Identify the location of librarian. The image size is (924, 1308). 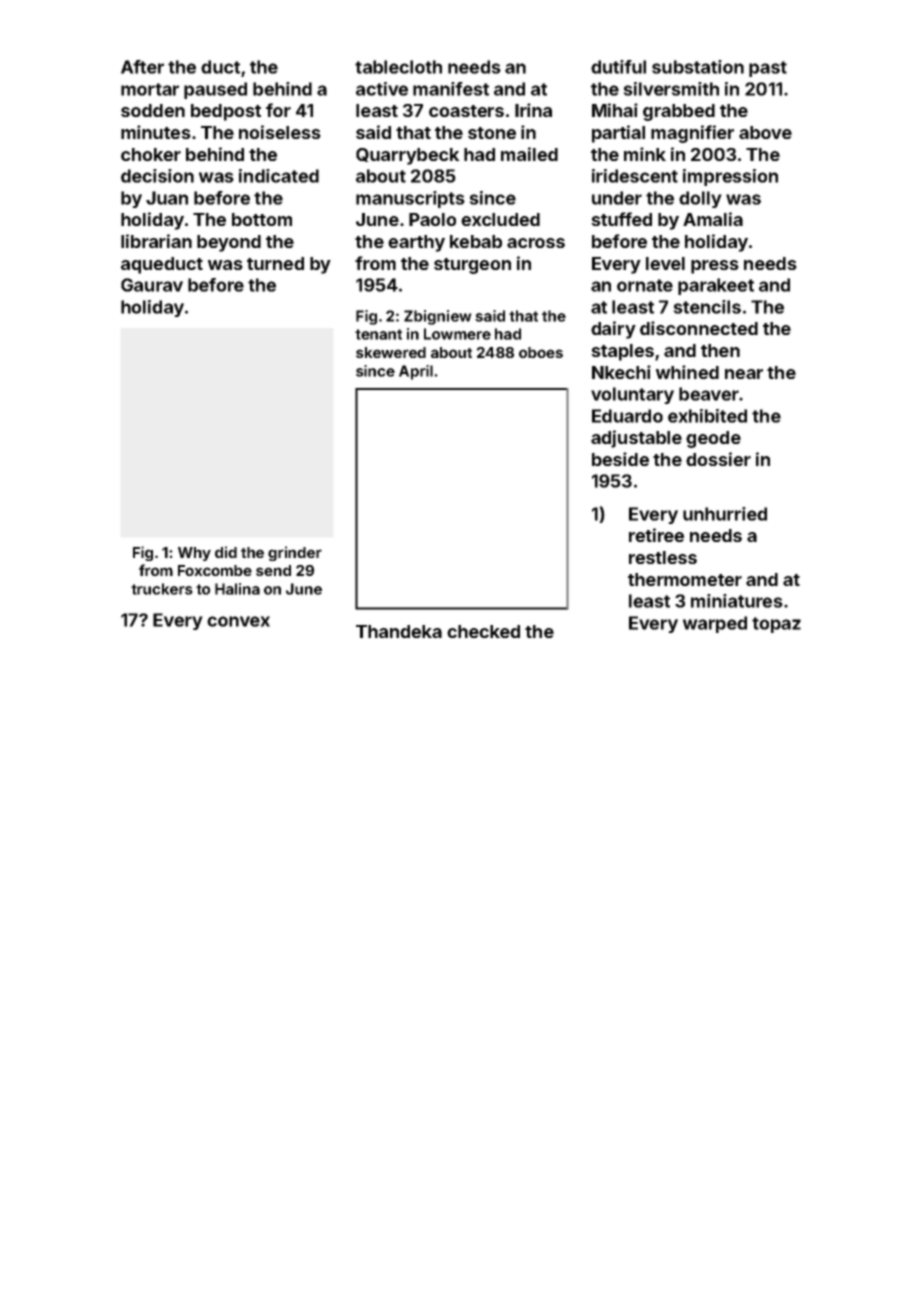
(156, 241).
